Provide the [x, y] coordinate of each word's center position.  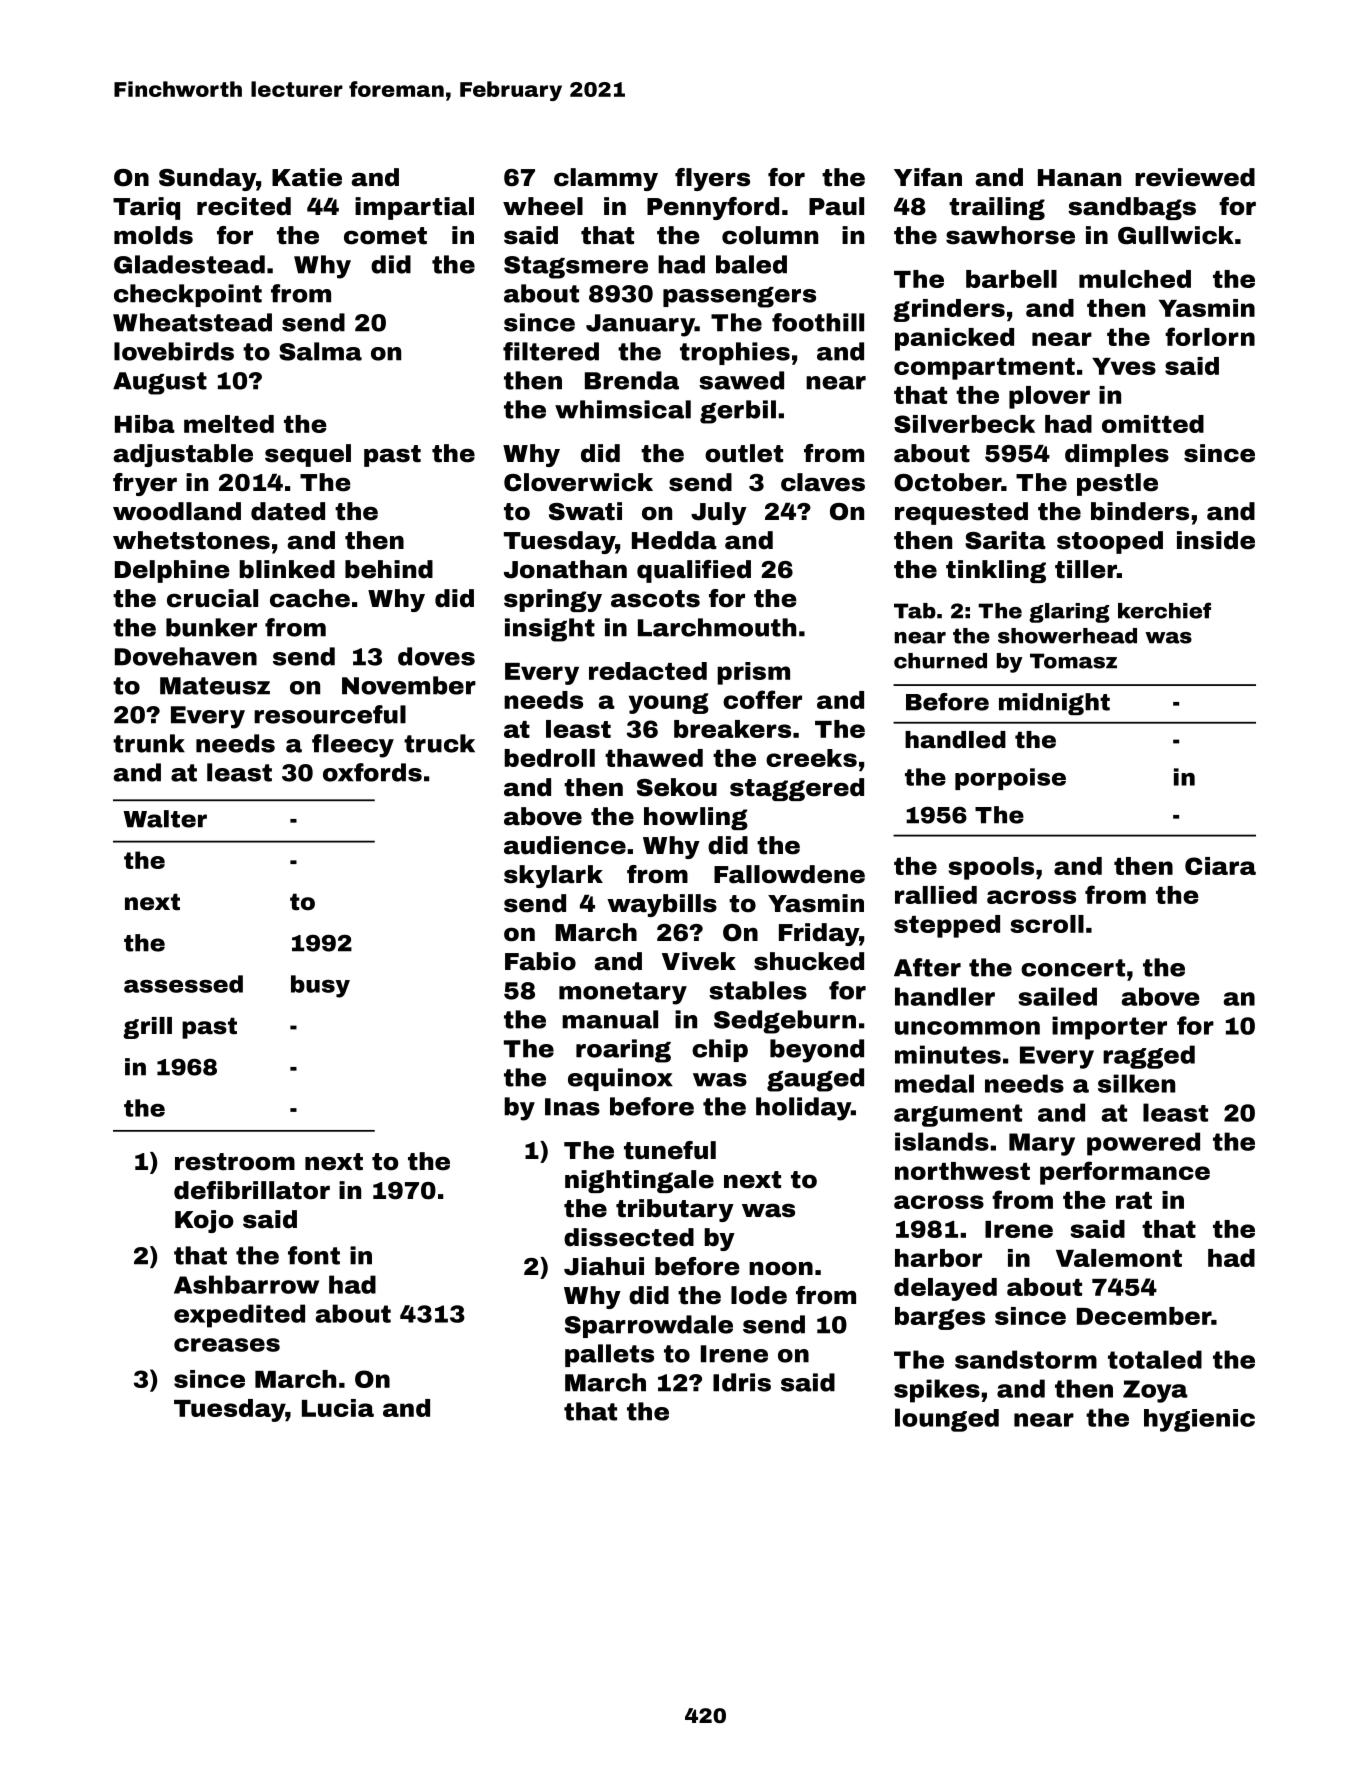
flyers [712, 179]
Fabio [540, 961]
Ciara [1220, 866]
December [1144, 1316]
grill [147, 1028]
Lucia [338, 1408]
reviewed [1195, 177]
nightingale [639, 1181]
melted [229, 424]
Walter [165, 819]
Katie [307, 177]
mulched [1135, 279]
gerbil [738, 412]
